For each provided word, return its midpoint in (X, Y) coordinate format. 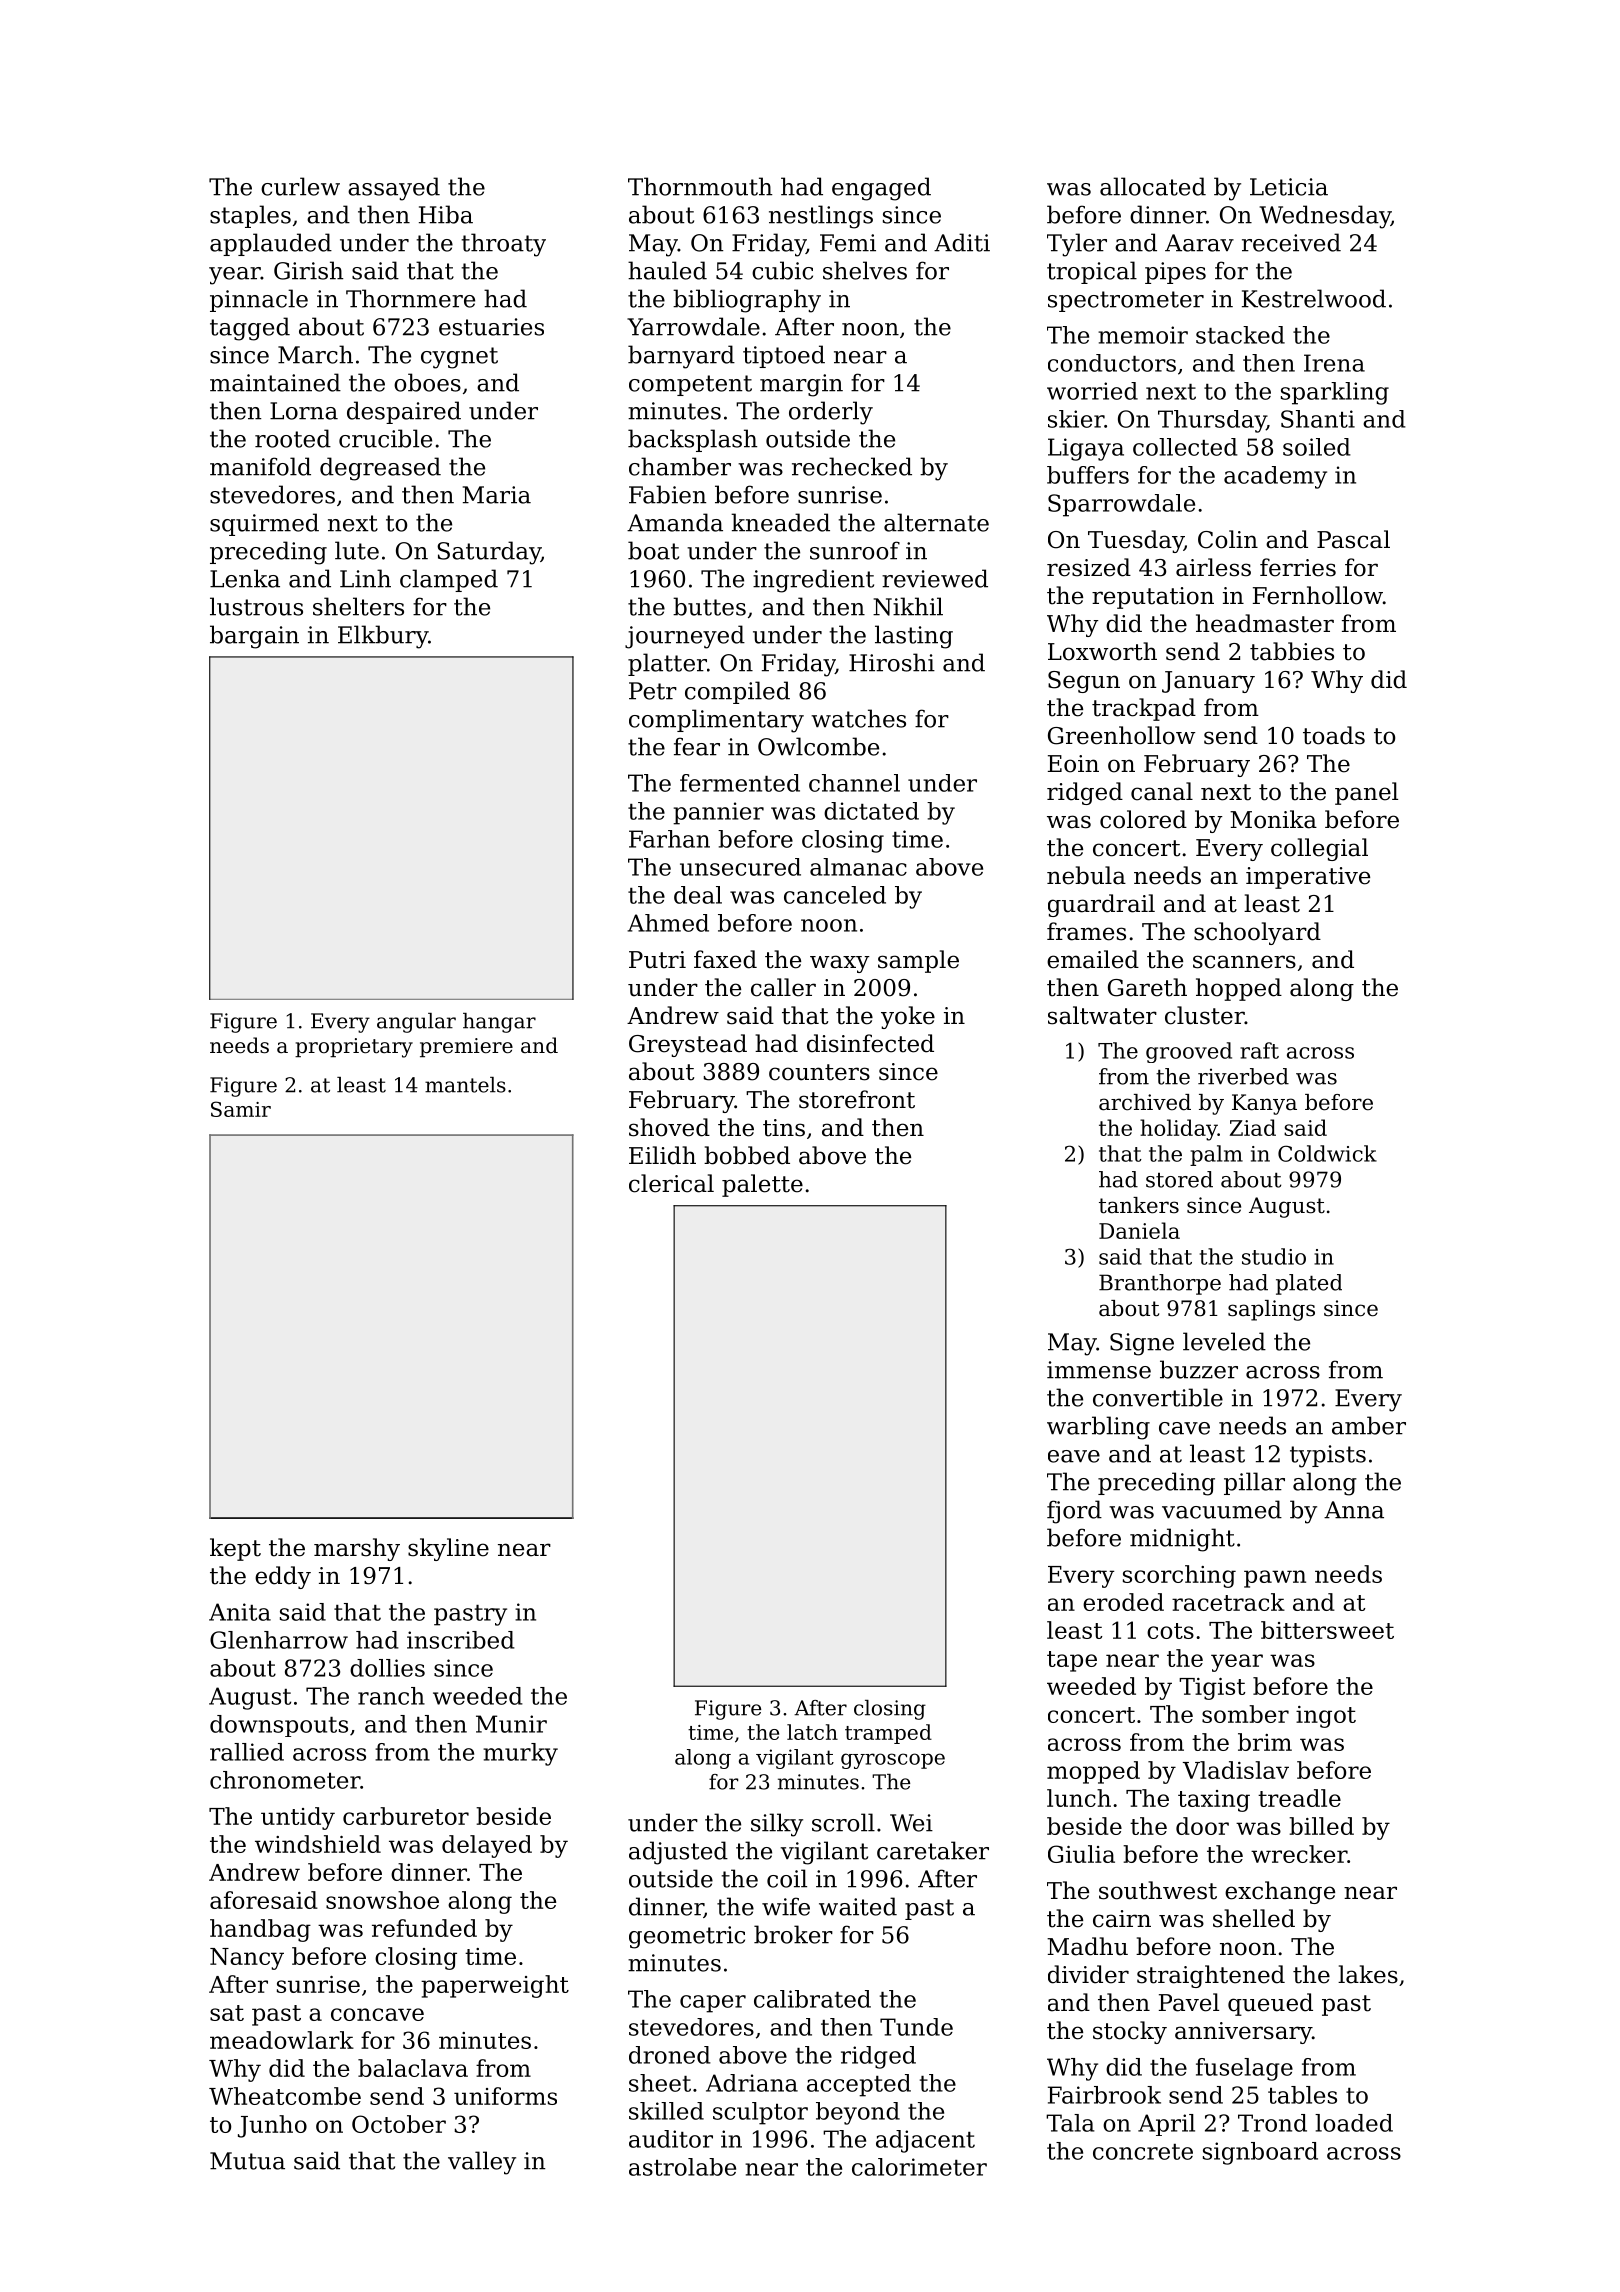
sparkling (1335, 393)
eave (1074, 1456)
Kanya (1264, 1104)
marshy (357, 1549)
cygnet (459, 358)
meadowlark (282, 2040)
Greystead (688, 1045)
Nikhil (908, 606)
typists (1328, 1456)
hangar (499, 1023)
